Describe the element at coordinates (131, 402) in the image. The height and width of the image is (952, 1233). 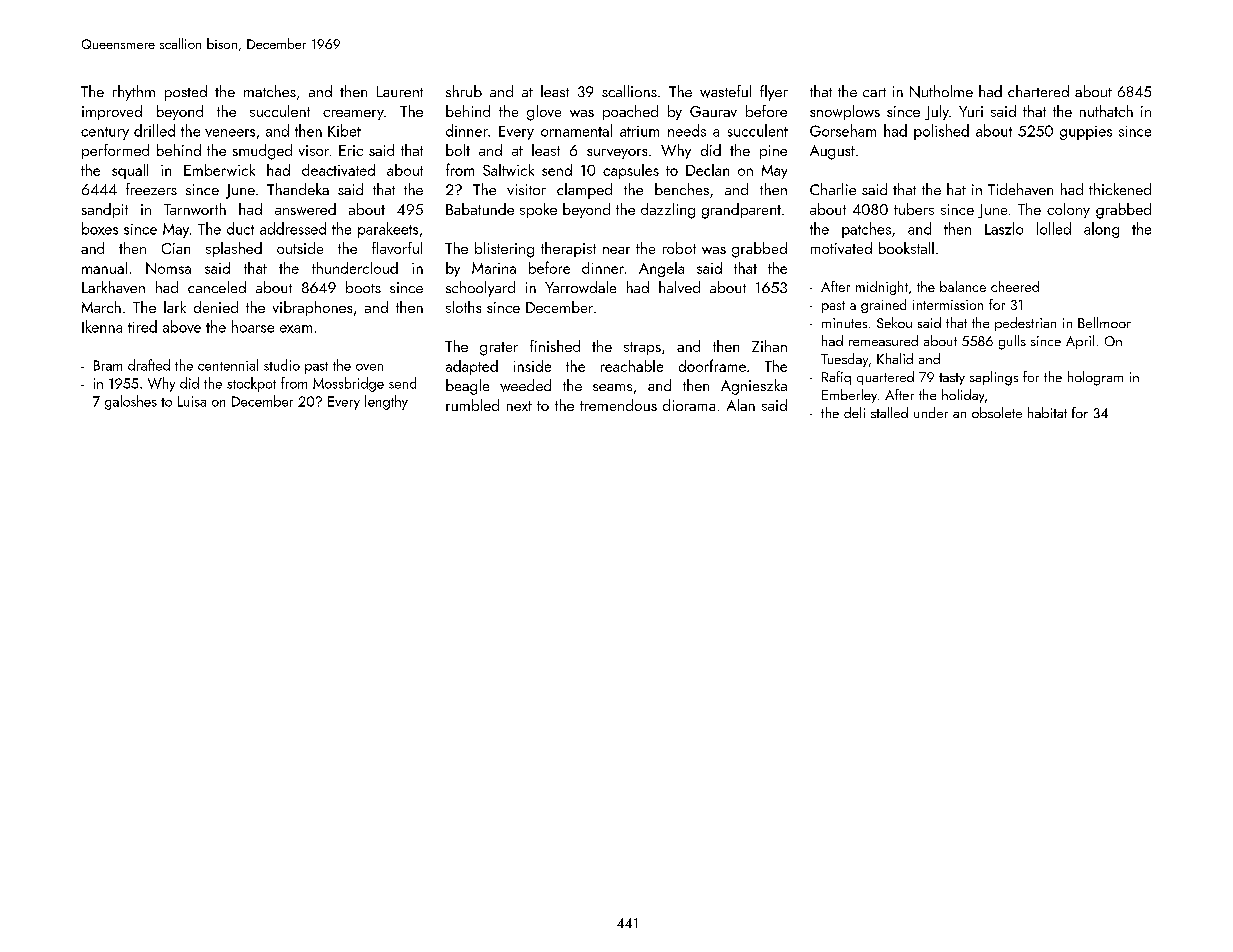
I see `galoshes` at that location.
